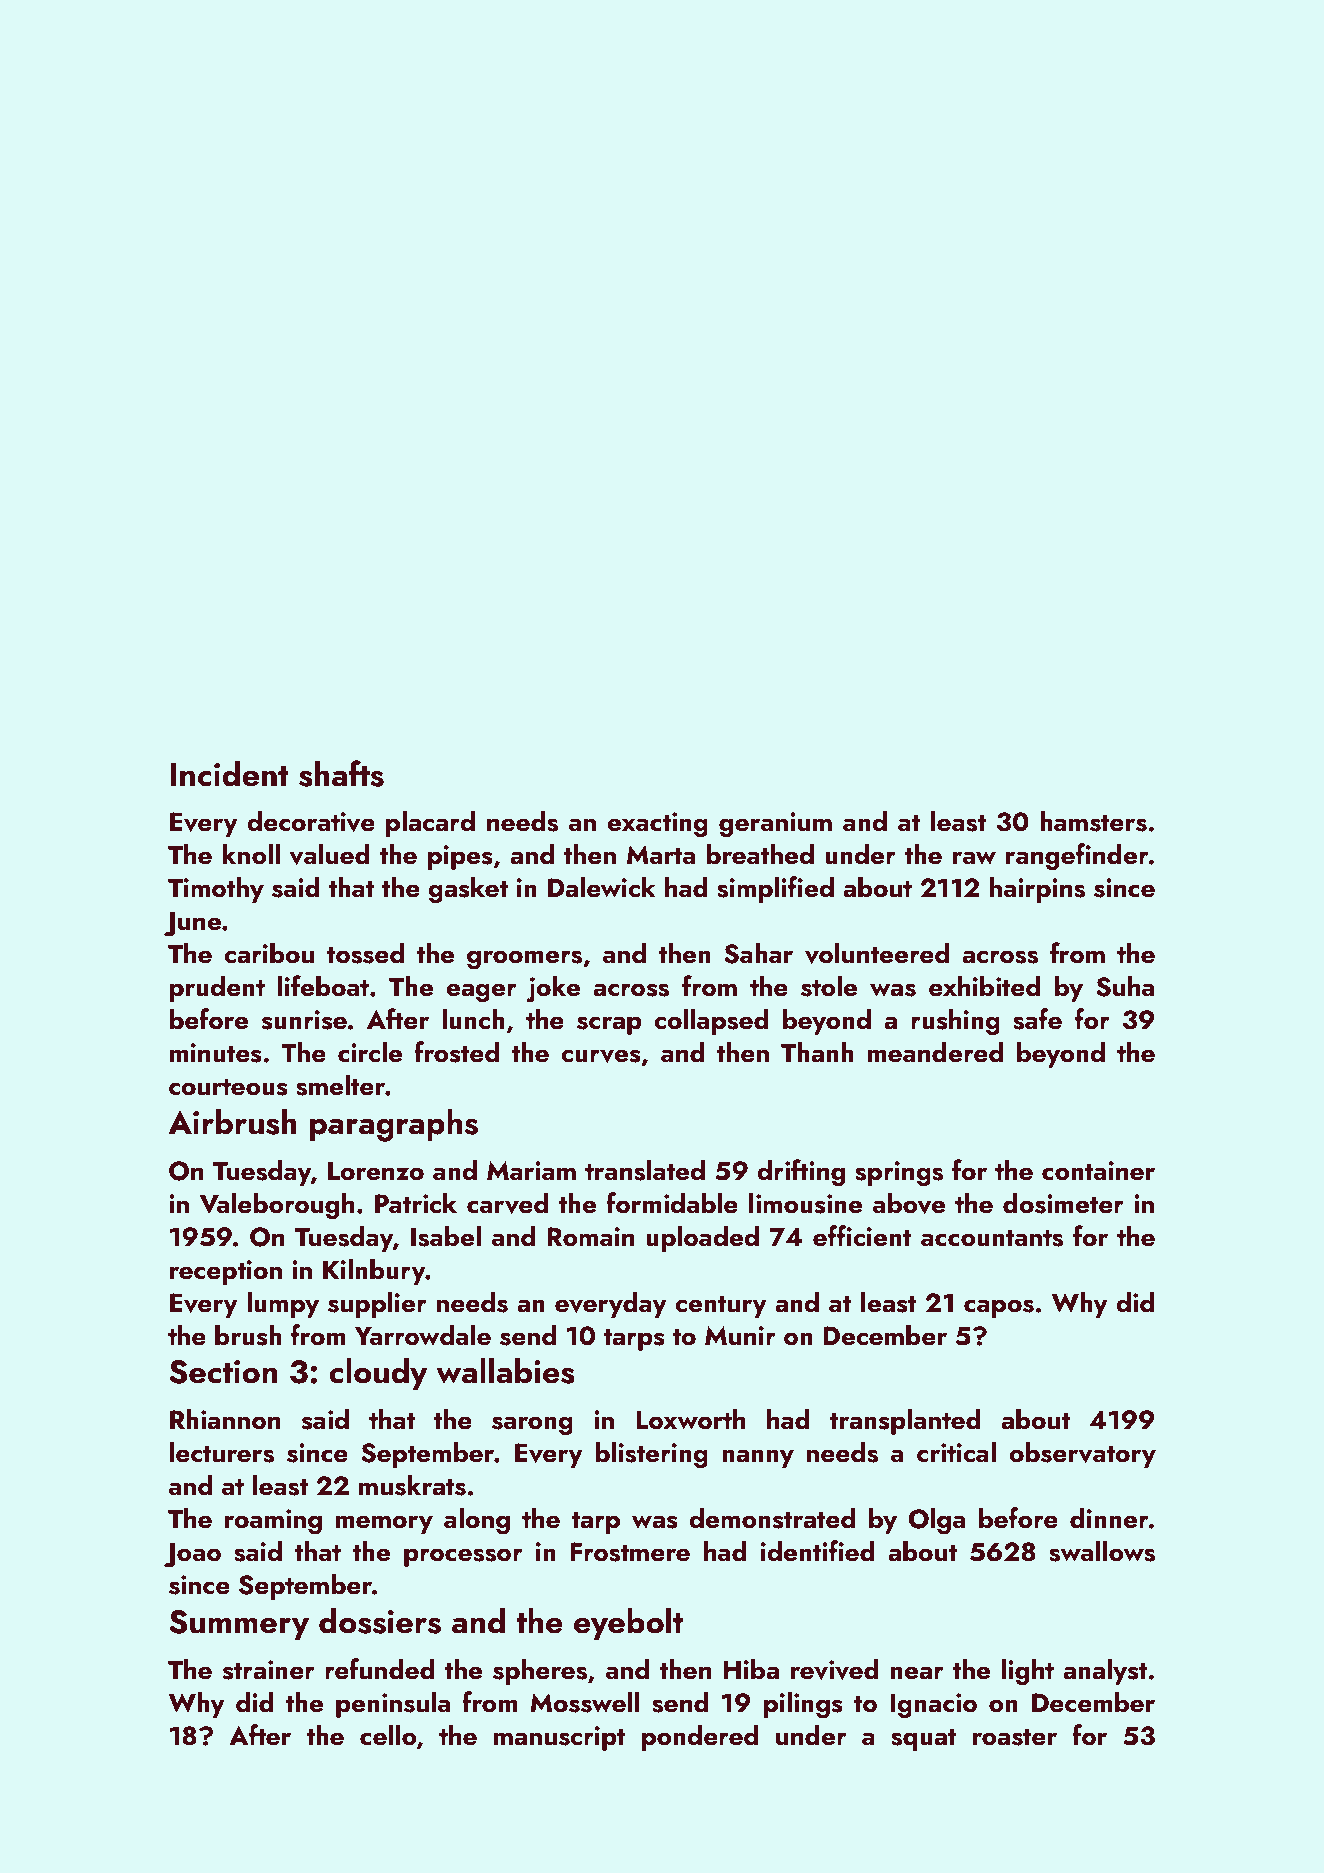 This page has width=1324, height=1873. Describe the element at coordinates (283, 1304) in the page. I see `lumpy` at that location.
